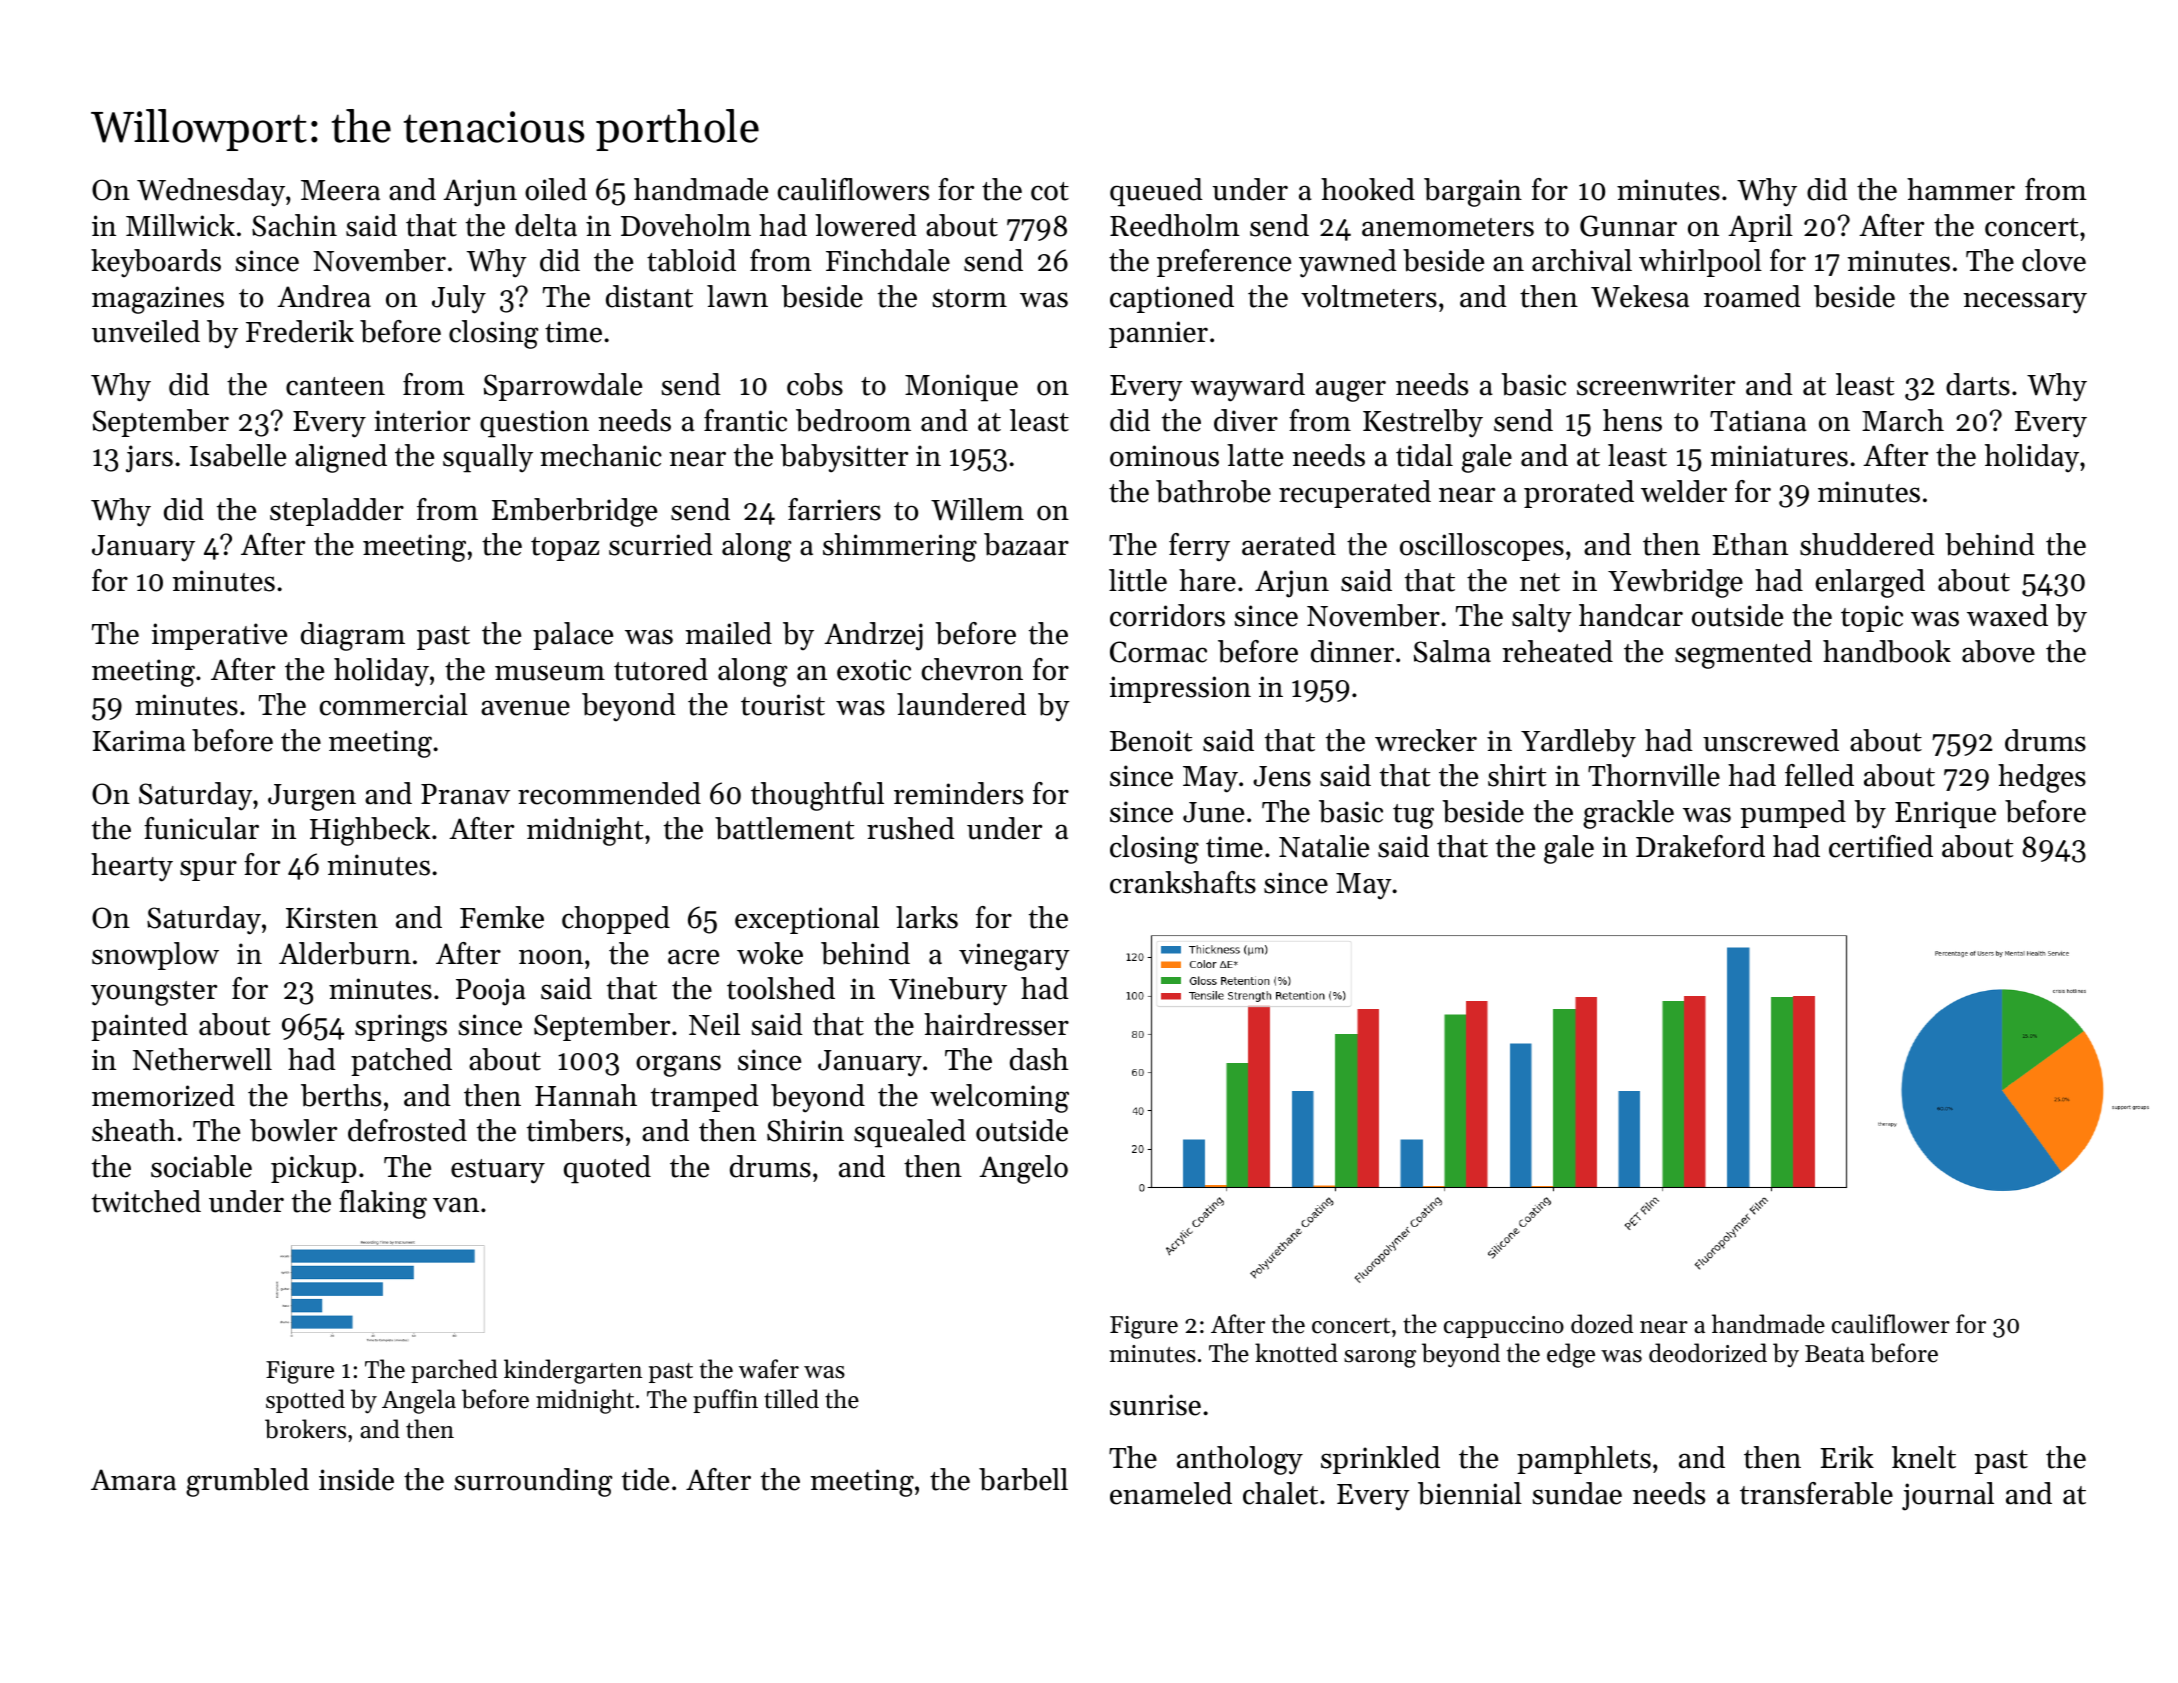 The height and width of the screenshot is (1683, 2178). What do you see at coordinates (1039, 1059) in the screenshot?
I see `dash` at bounding box center [1039, 1059].
